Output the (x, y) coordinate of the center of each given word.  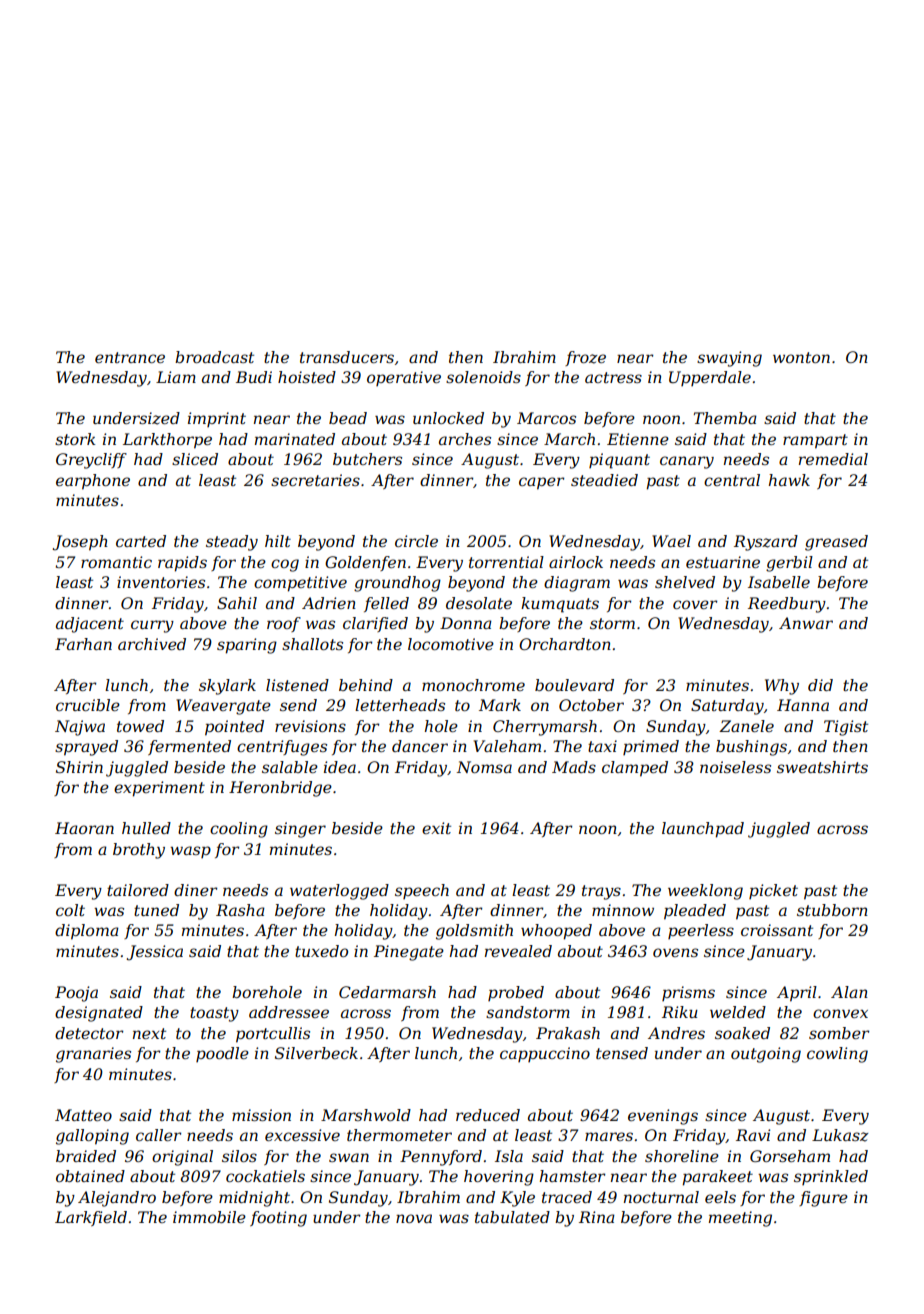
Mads (574, 767)
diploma (87, 932)
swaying (729, 359)
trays (601, 892)
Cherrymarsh (545, 728)
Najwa (80, 728)
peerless (701, 931)
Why (782, 687)
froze (585, 358)
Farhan (83, 644)
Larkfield (91, 1218)
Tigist (846, 728)
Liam (176, 377)
